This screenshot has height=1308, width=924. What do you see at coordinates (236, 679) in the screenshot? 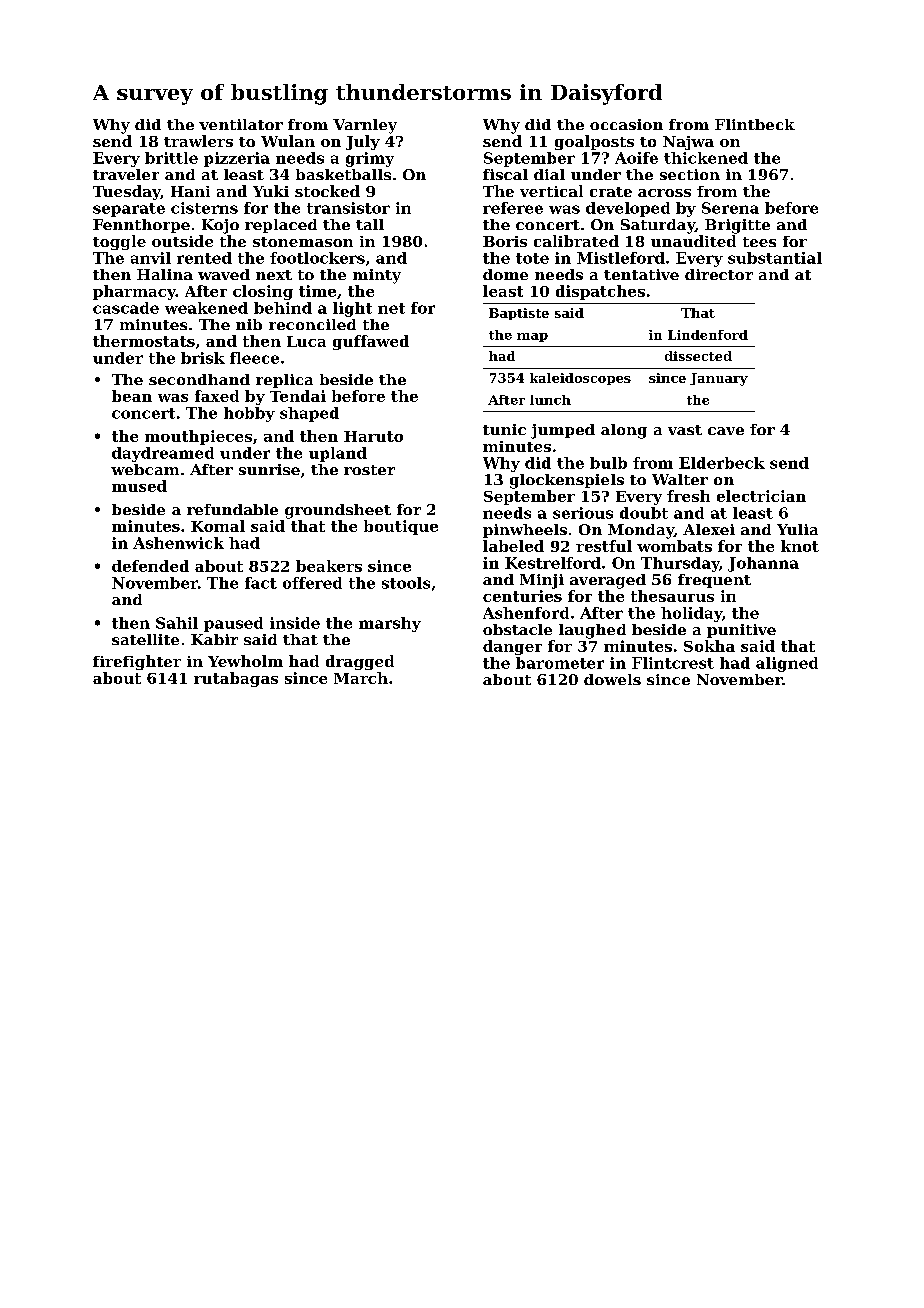
I see `rutabagas` at bounding box center [236, 679].
